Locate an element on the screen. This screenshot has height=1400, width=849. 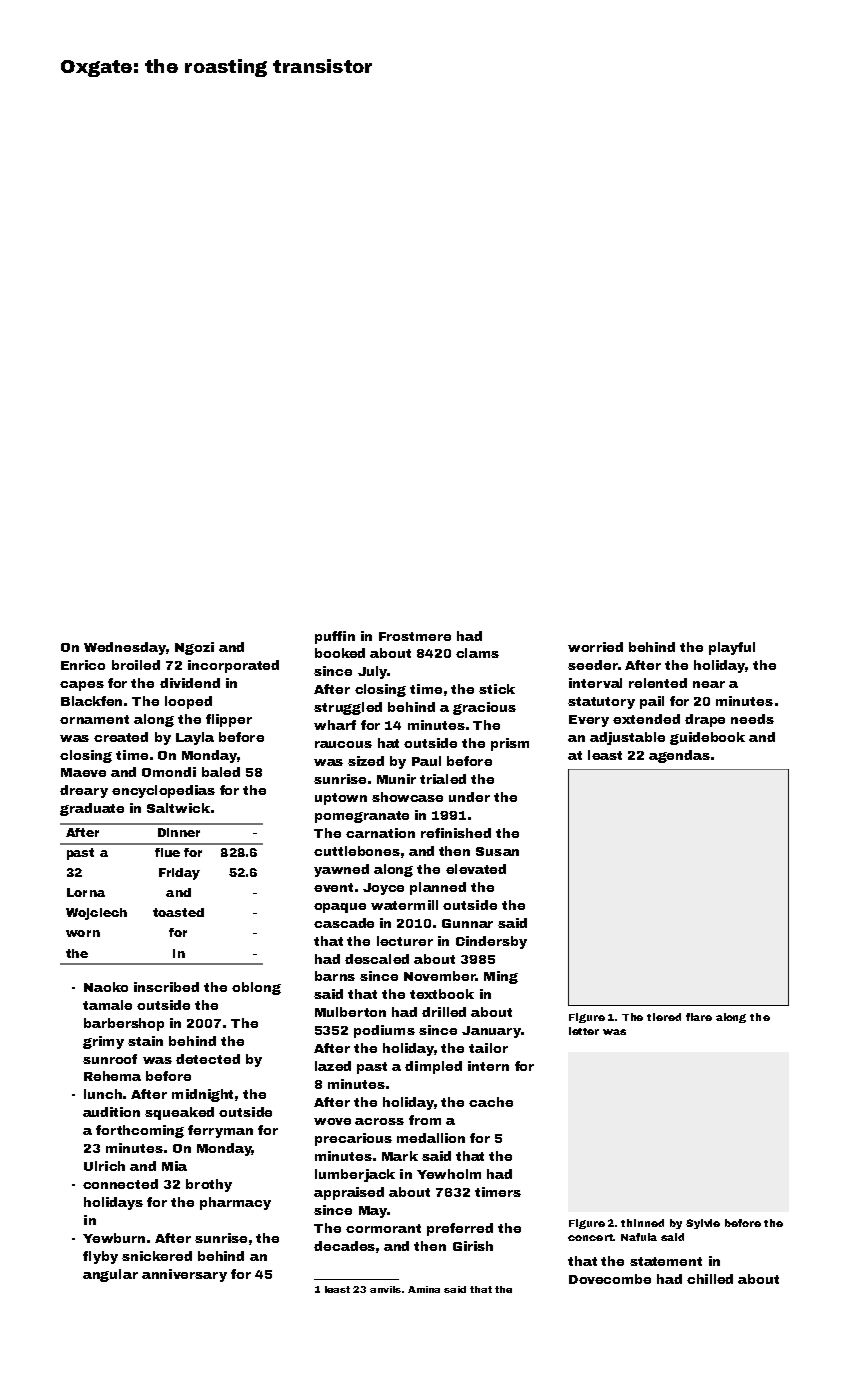
Girish is located at coordinates (473, 1246).
